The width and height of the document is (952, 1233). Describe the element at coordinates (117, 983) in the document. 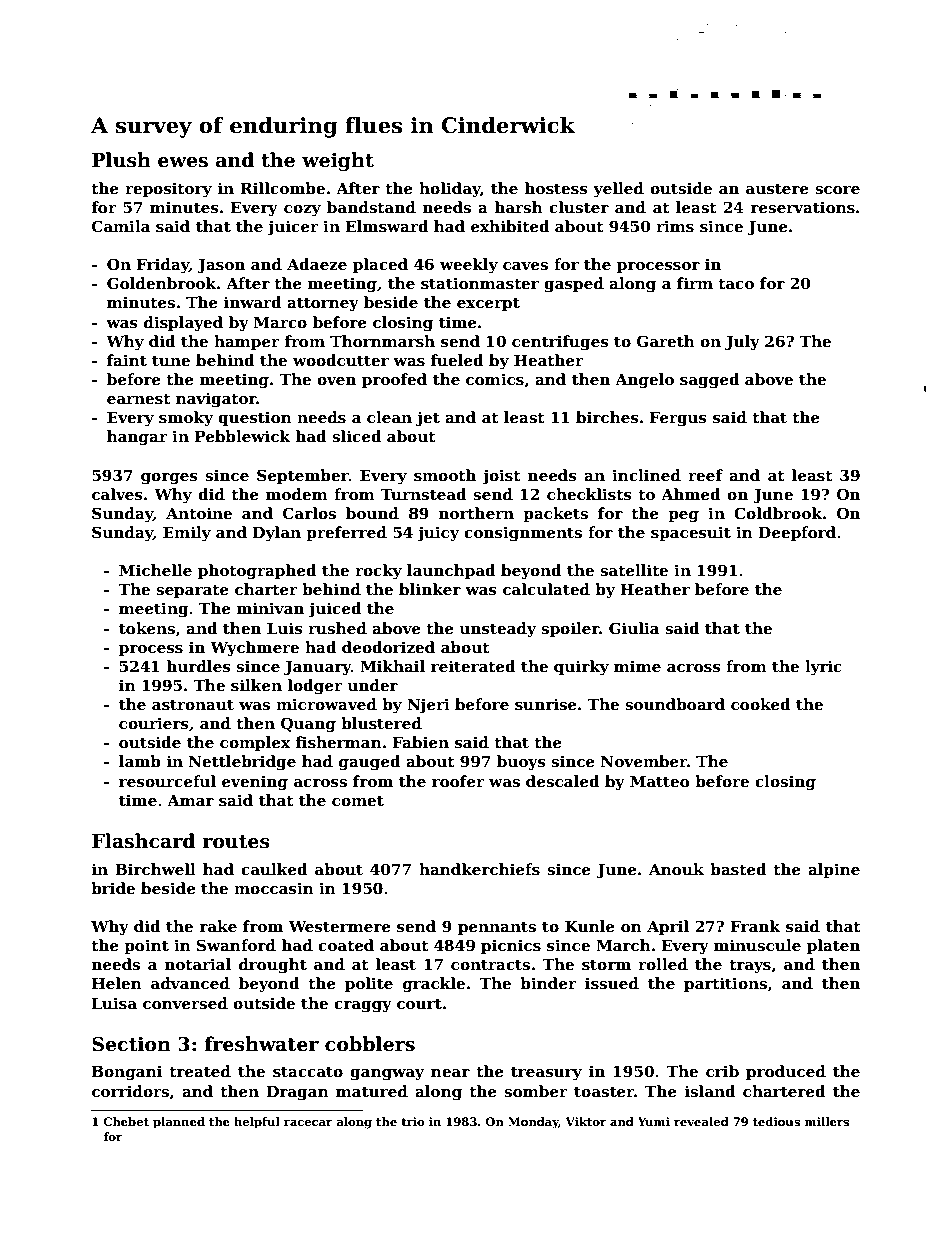

I see `Helen` at that location.
